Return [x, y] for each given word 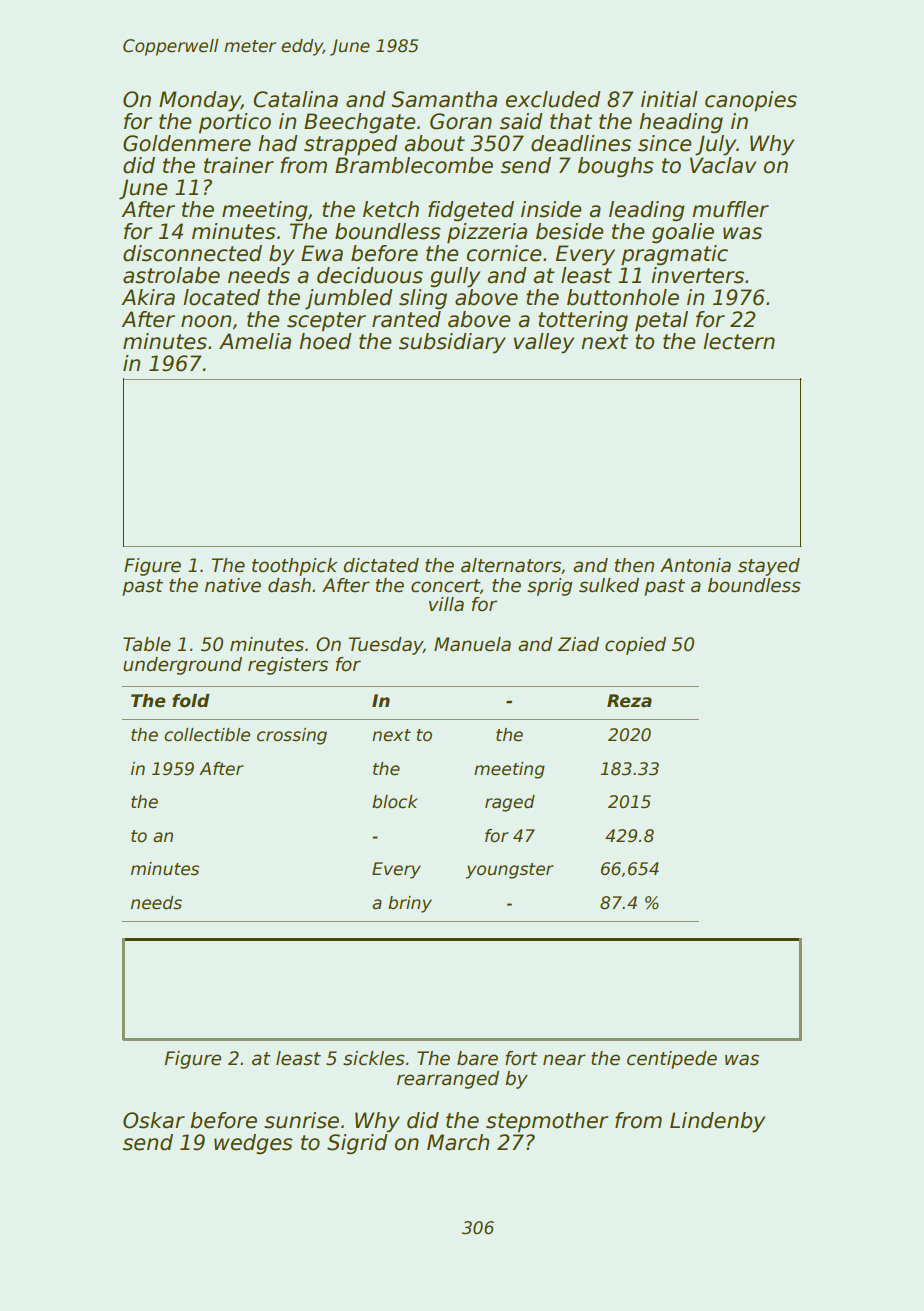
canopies [751, 101]
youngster [510, 871]
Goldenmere [187, 143]
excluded [553, 99]
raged [510, 803]
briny [410, 904]
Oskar [154, 1120]
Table [147, 644]
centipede [672, 1060]
